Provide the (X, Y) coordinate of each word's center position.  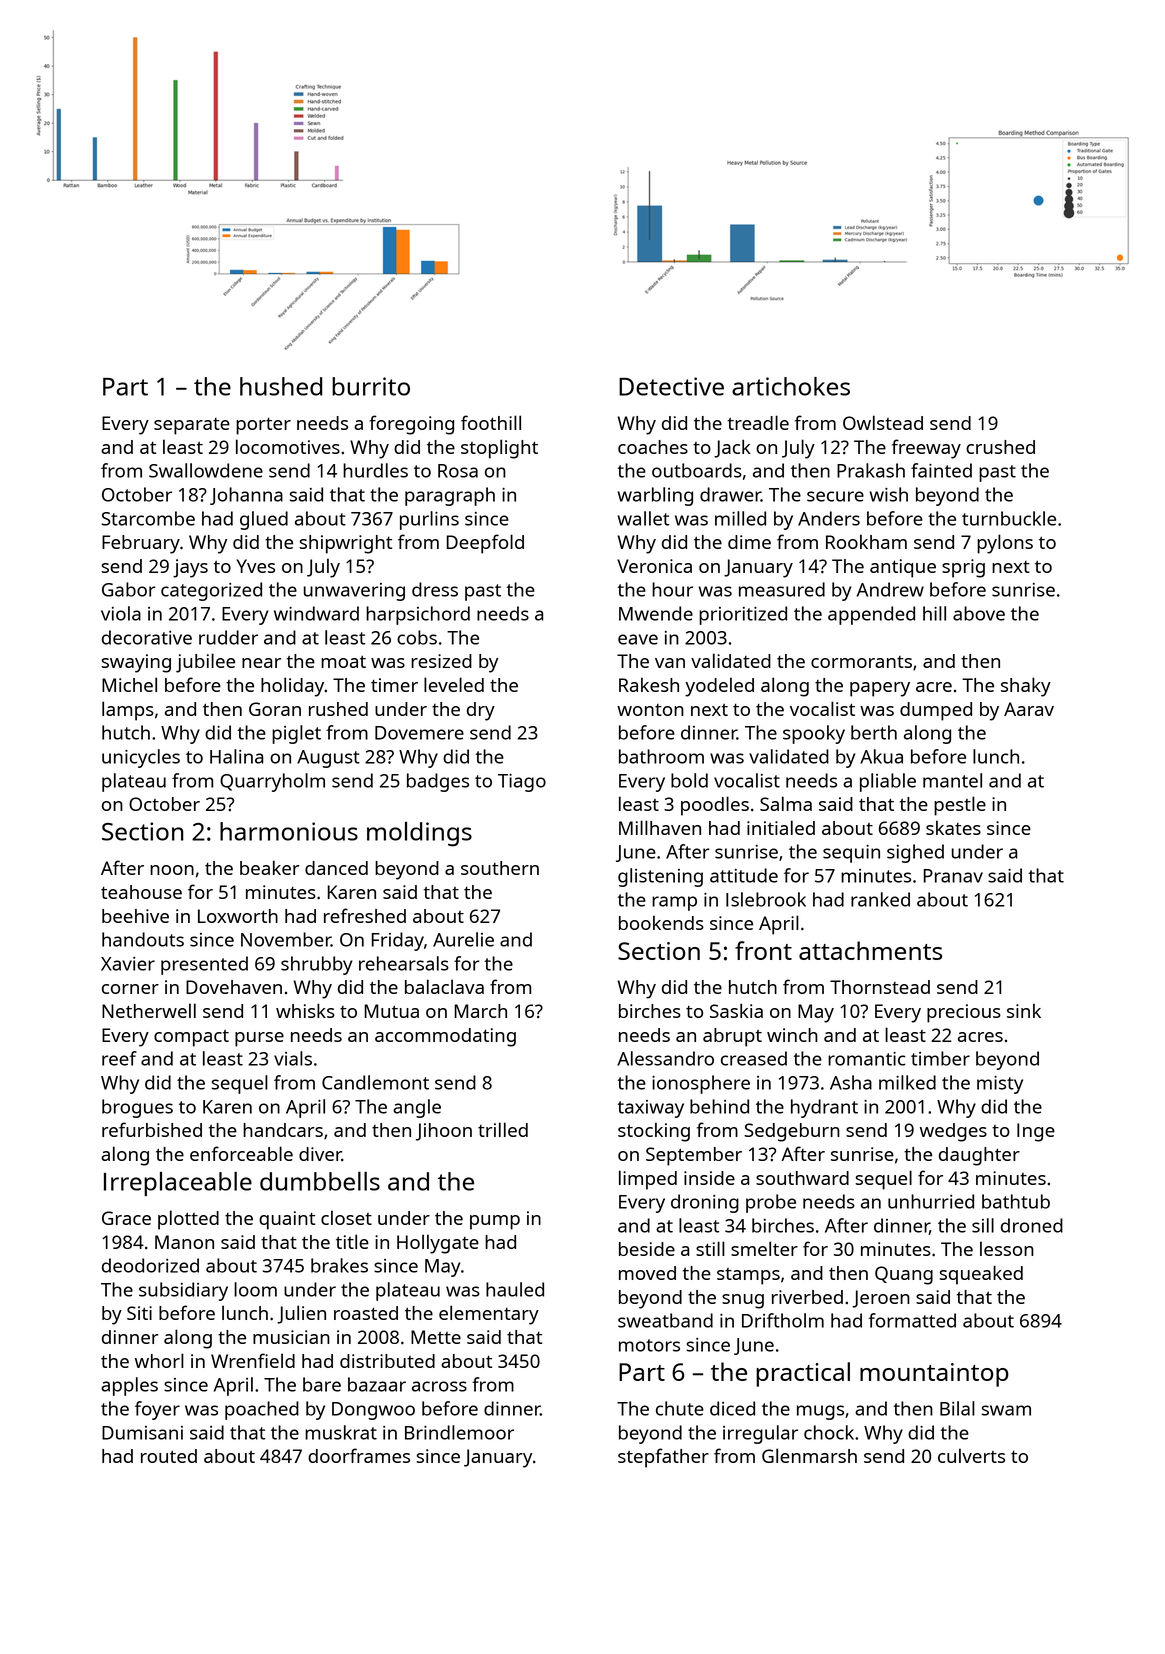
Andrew (890, 589)
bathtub (1016, 1201)
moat (343, 661)
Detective (671, 386)
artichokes (791, 386)
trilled (503, 1129)
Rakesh (649, 685)
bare (322, 1384)
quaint (287, 1220)
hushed (281, 386)
